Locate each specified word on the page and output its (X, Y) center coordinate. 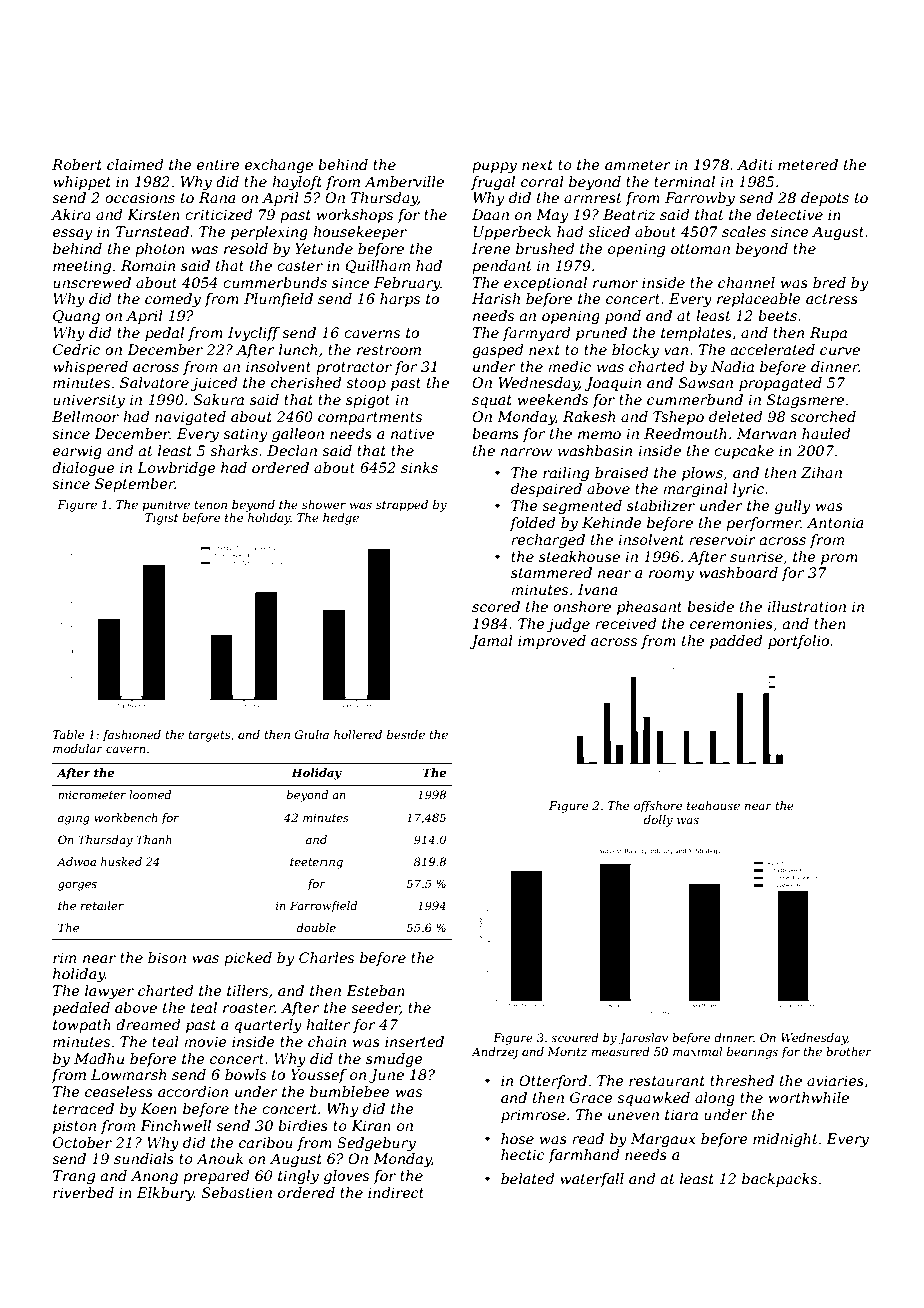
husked (121, 861)
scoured (575, 1037)
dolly (658, 821)
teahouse (713, 805)
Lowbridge (176, 469)
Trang (74, 1177)
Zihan (821, 472)
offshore (658, 807)
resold (246, 248)
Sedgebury (376, 1144)
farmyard (537, 334)
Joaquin (612, 384)
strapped (402, 506)
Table (68, 734)
